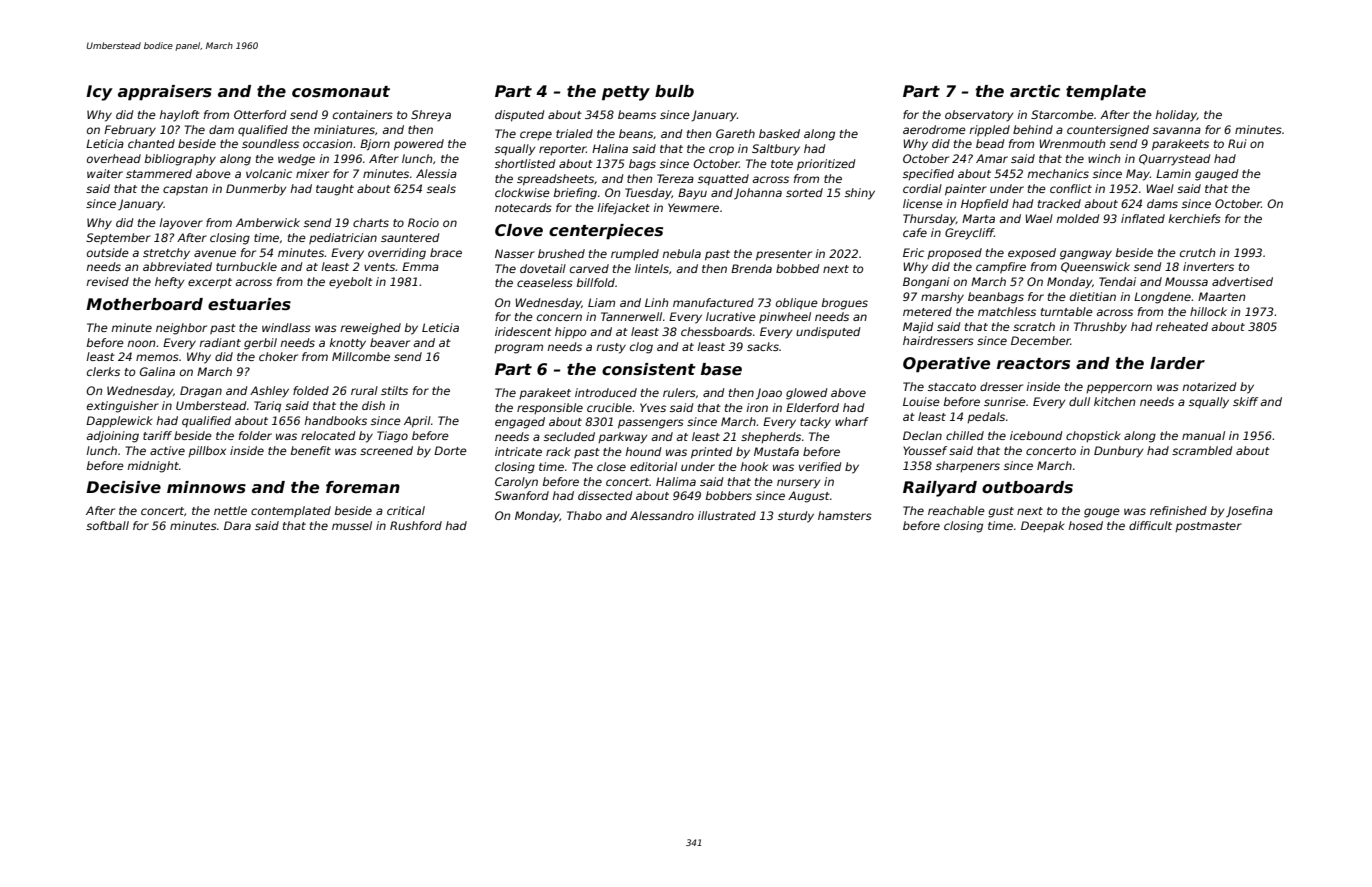 This screenshot has width=1372, height=887. What do you see at coordinates (237, 525) in the screenshot?
I see `Dara` at bounding box center [237, 525].
